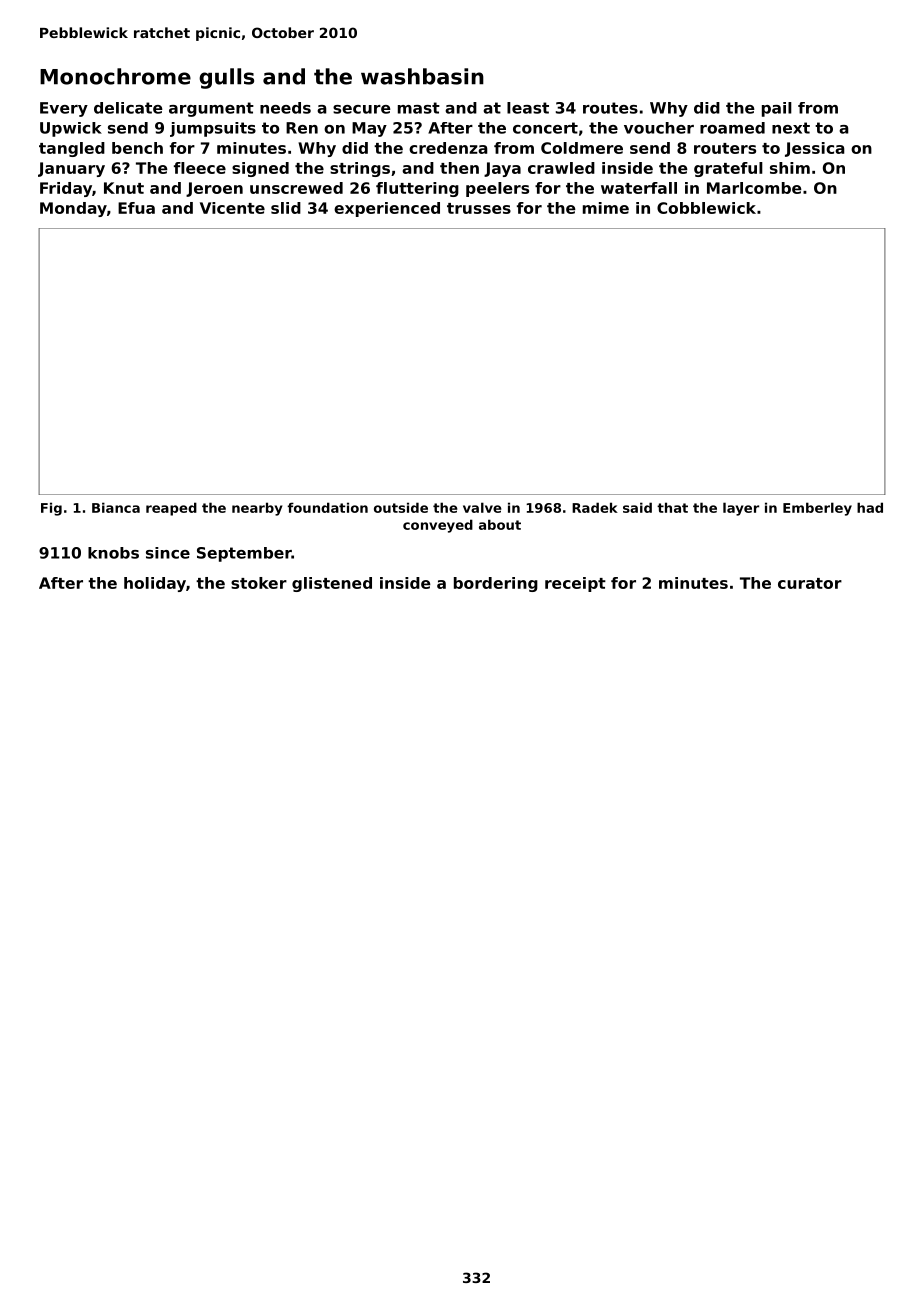  Describe the element at coordinates (479, 208) in the screenshot. I see `trusses` at that location.
